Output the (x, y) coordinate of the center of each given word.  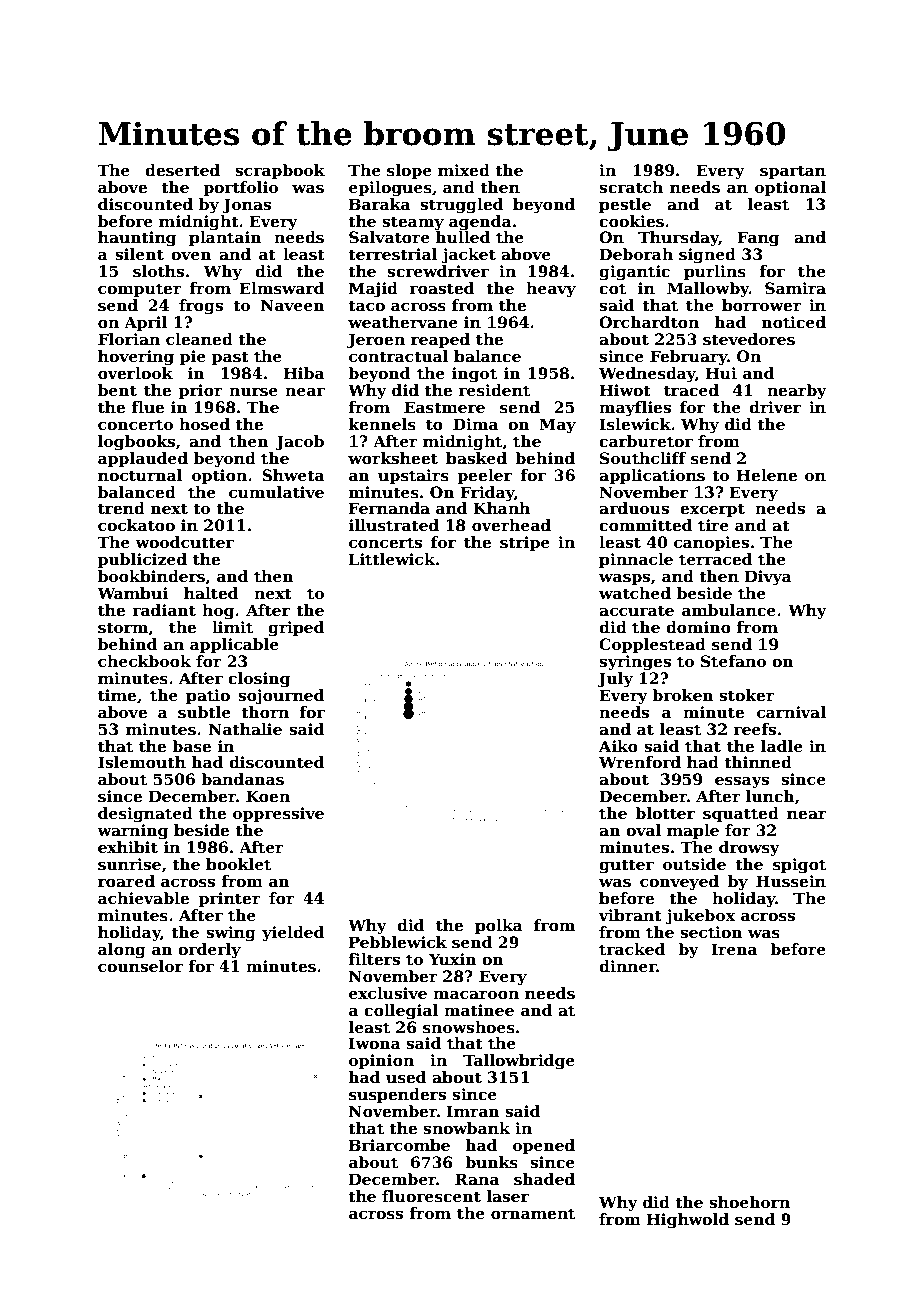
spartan (793, 172)
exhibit (128, 847)
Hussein (791, 881)
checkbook (144, 661)
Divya (768, 578)
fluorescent (431, 1196)
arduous (634, 508)
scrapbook (280, 171)
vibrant (630, 915)
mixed (464, 170)
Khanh (501, 508)
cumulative (276, 492)
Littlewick (392, 559)
